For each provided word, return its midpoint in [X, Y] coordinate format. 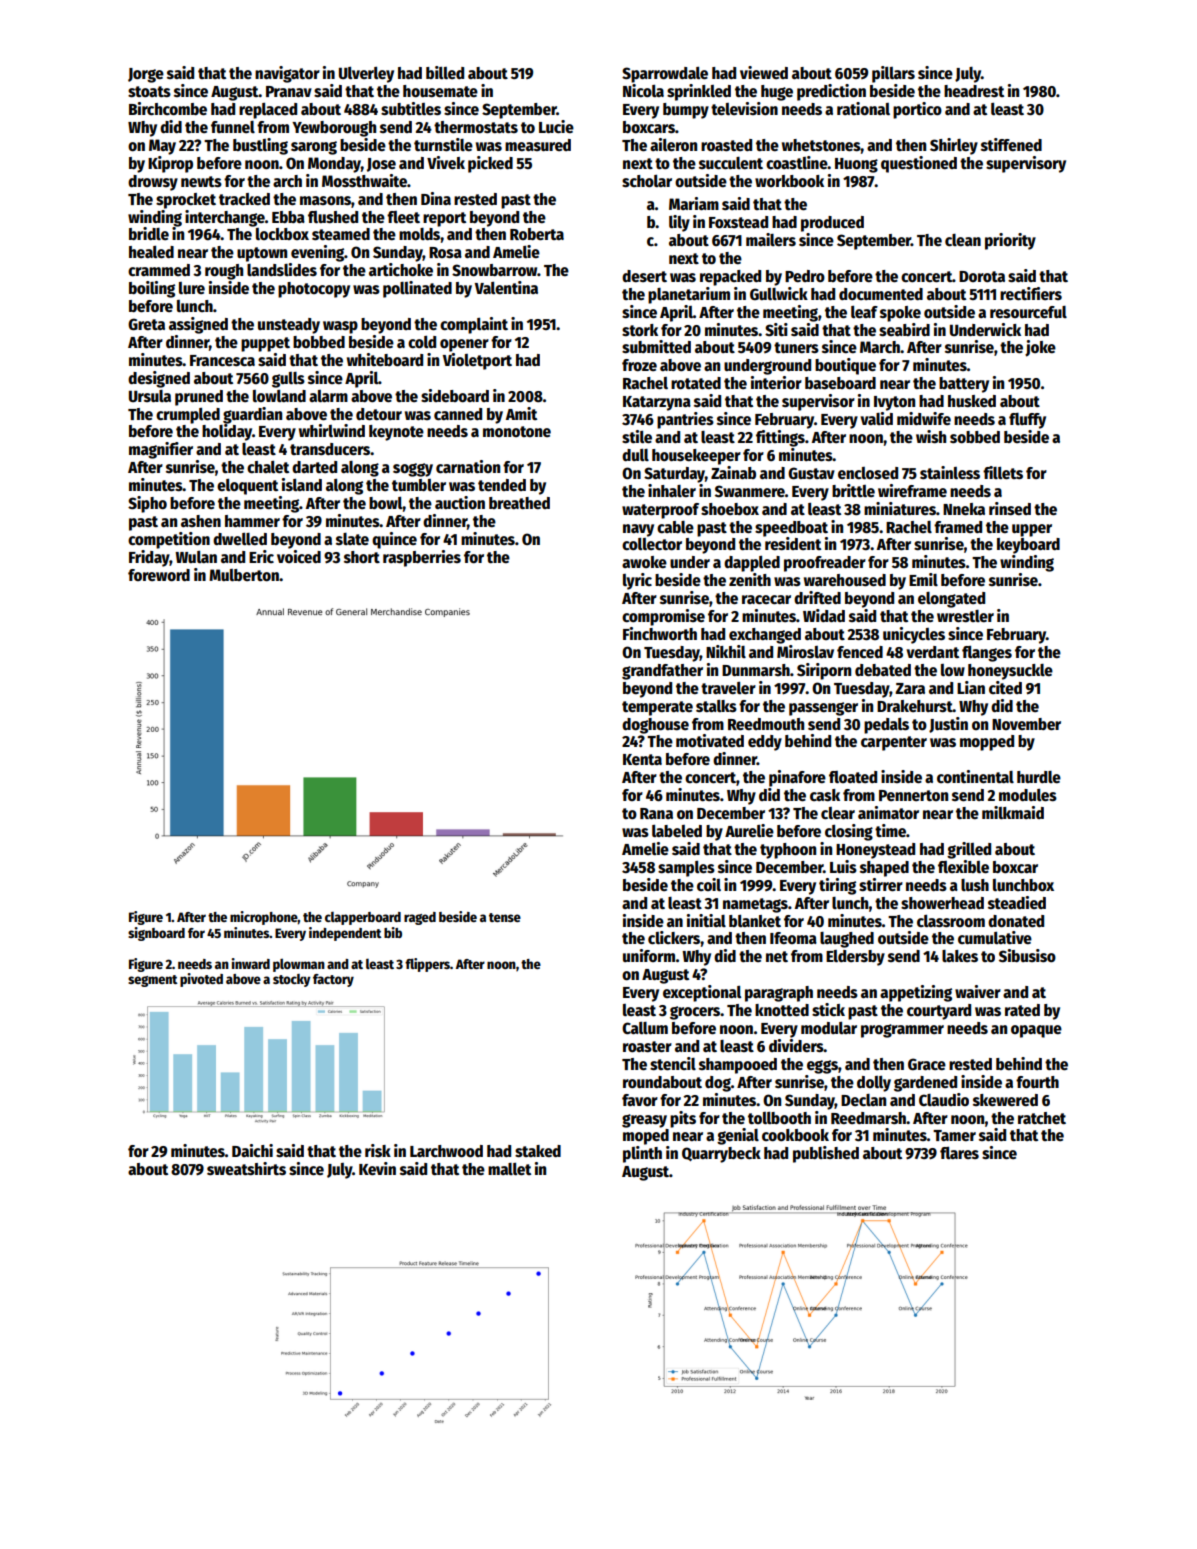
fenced [860, 652]
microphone [264, 918]
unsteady [289, 326]
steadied [1017, 902]
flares [959, 1153]
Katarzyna [657, 403]
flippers [427, 965]
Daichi [252, 1150]
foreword [159, 575]
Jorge [146, 75]
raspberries [422, 558]
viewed [764, 73]
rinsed [1010, 508]
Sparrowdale [665, 75]
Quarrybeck [721, 1155]
